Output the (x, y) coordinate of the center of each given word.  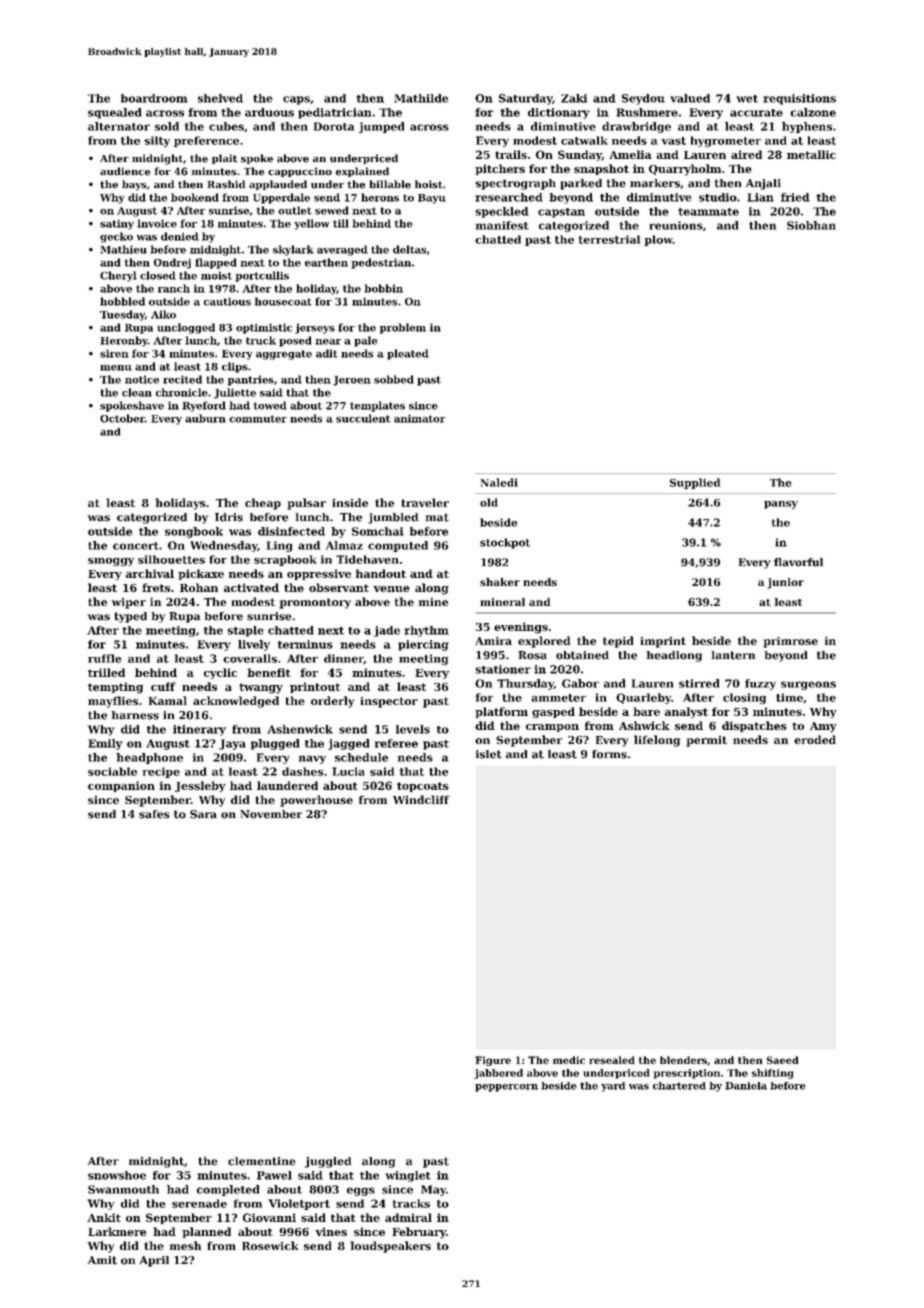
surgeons (808, 685)
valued (690, 98)
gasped (553, 712)
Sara (203, 814)
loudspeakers (390, 1247)
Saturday (525, 99)
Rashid (226, 184)
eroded (815, 739)
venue (391, 589)
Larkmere (117, 1231)
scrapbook (285, 560)
